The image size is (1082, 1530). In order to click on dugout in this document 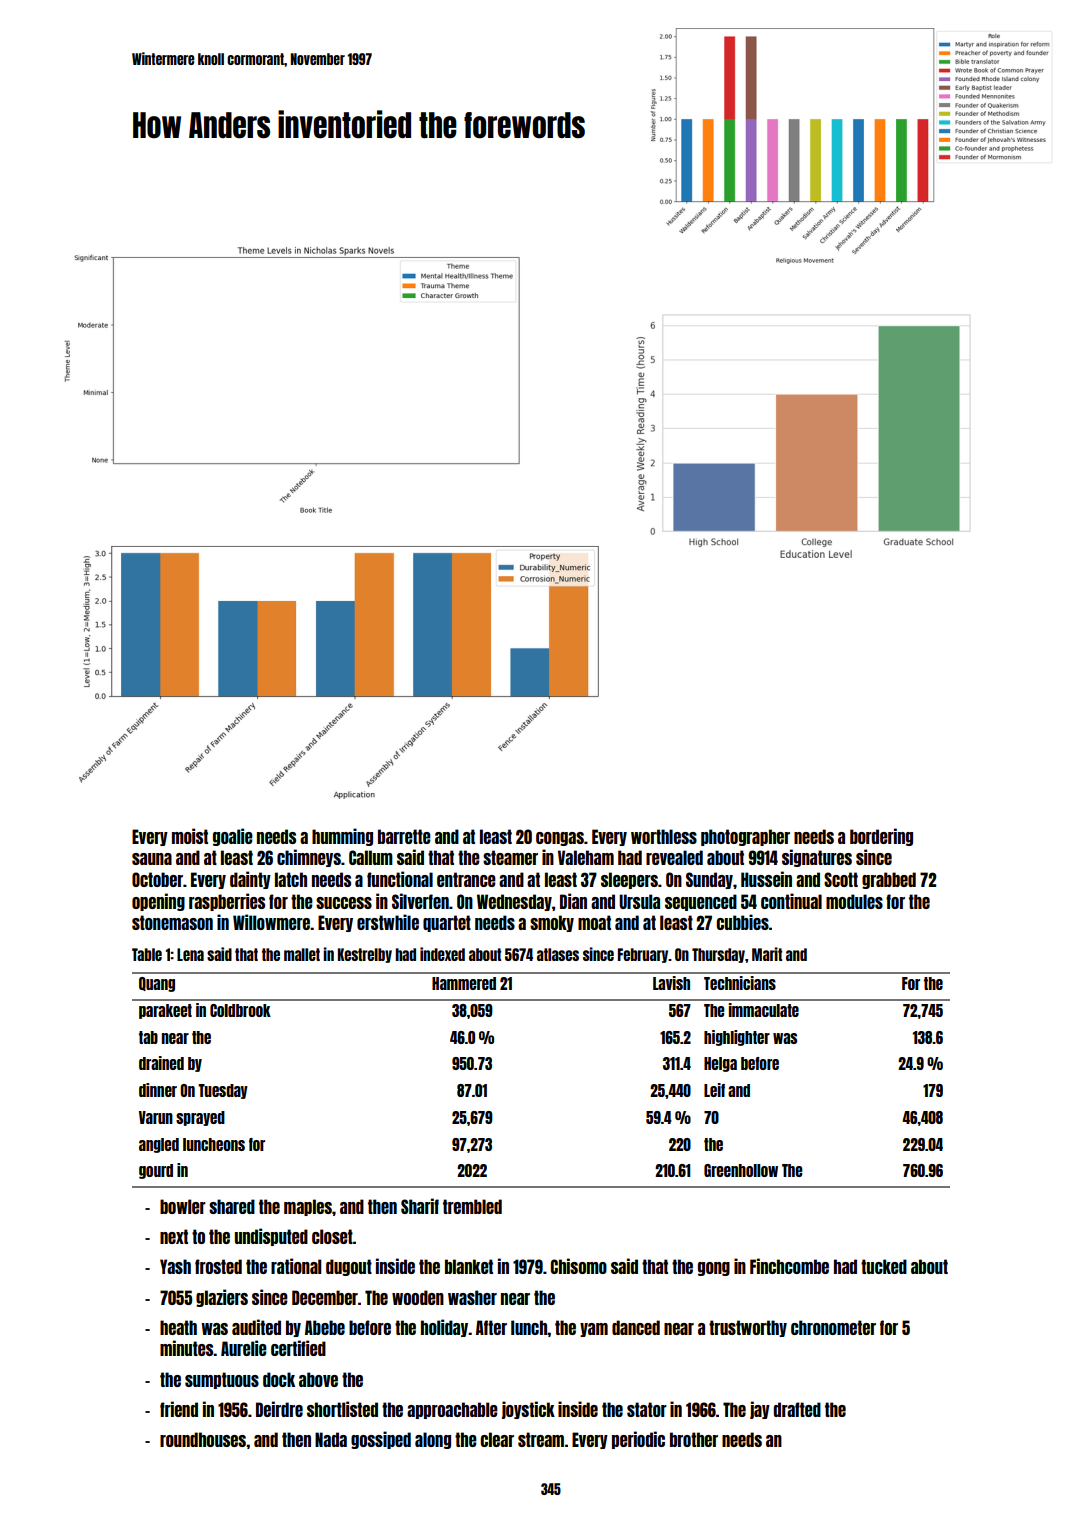, I will do `click(349, 1267)`.
